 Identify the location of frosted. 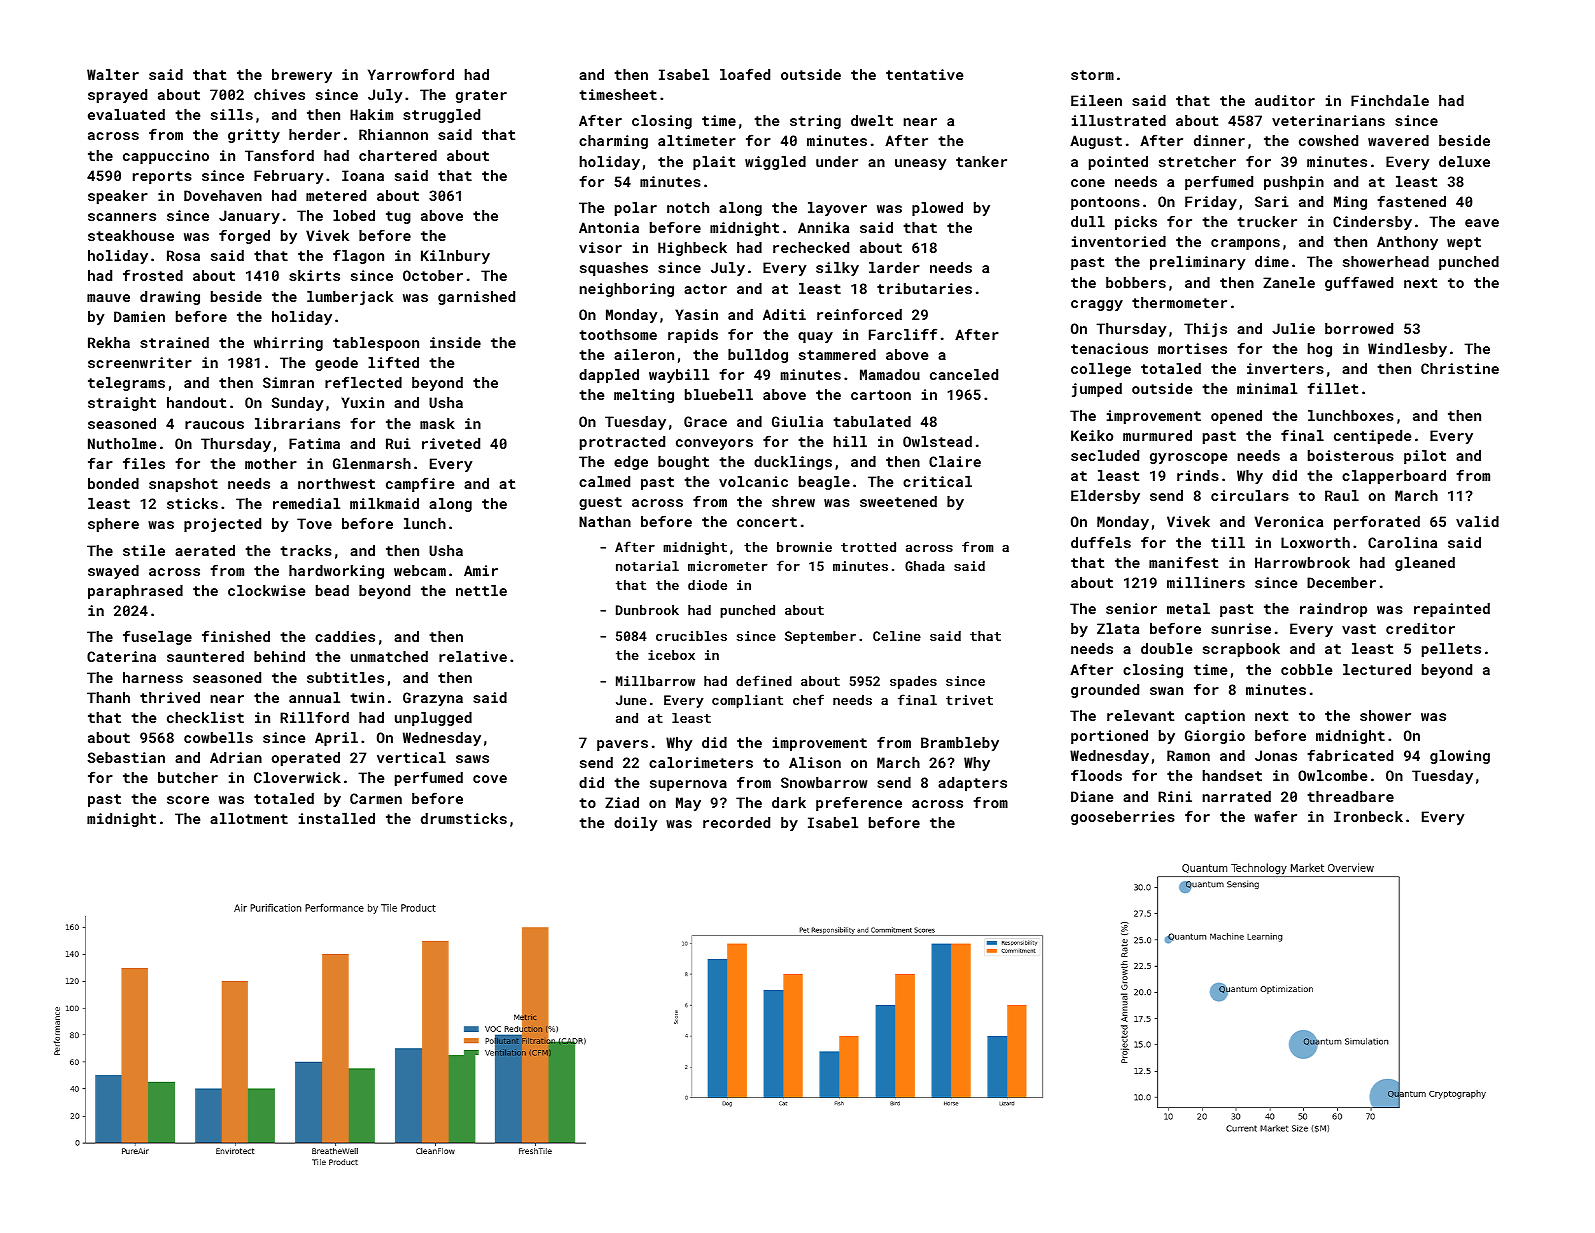
(153, 275).
